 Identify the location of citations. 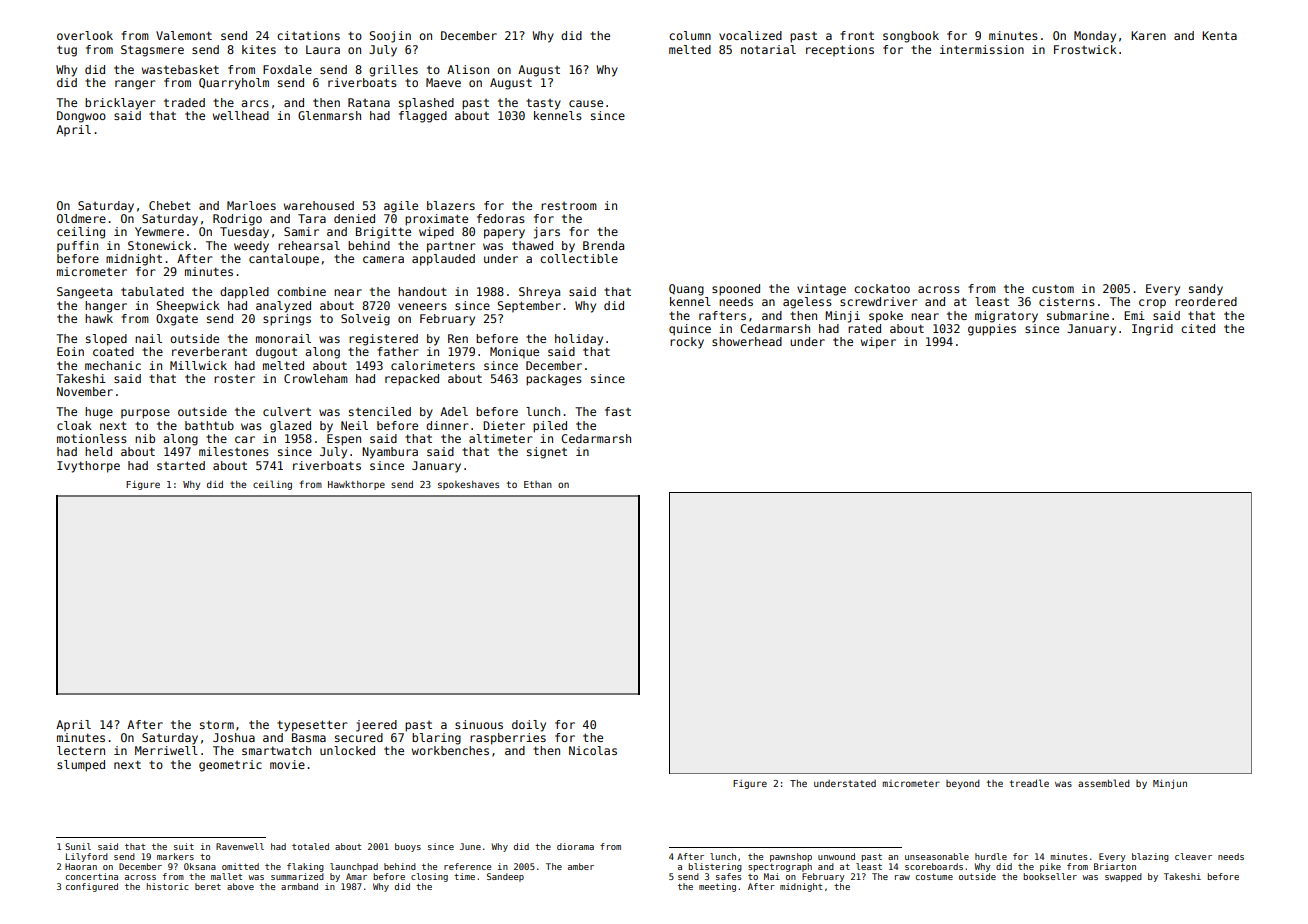
(308, 35).
